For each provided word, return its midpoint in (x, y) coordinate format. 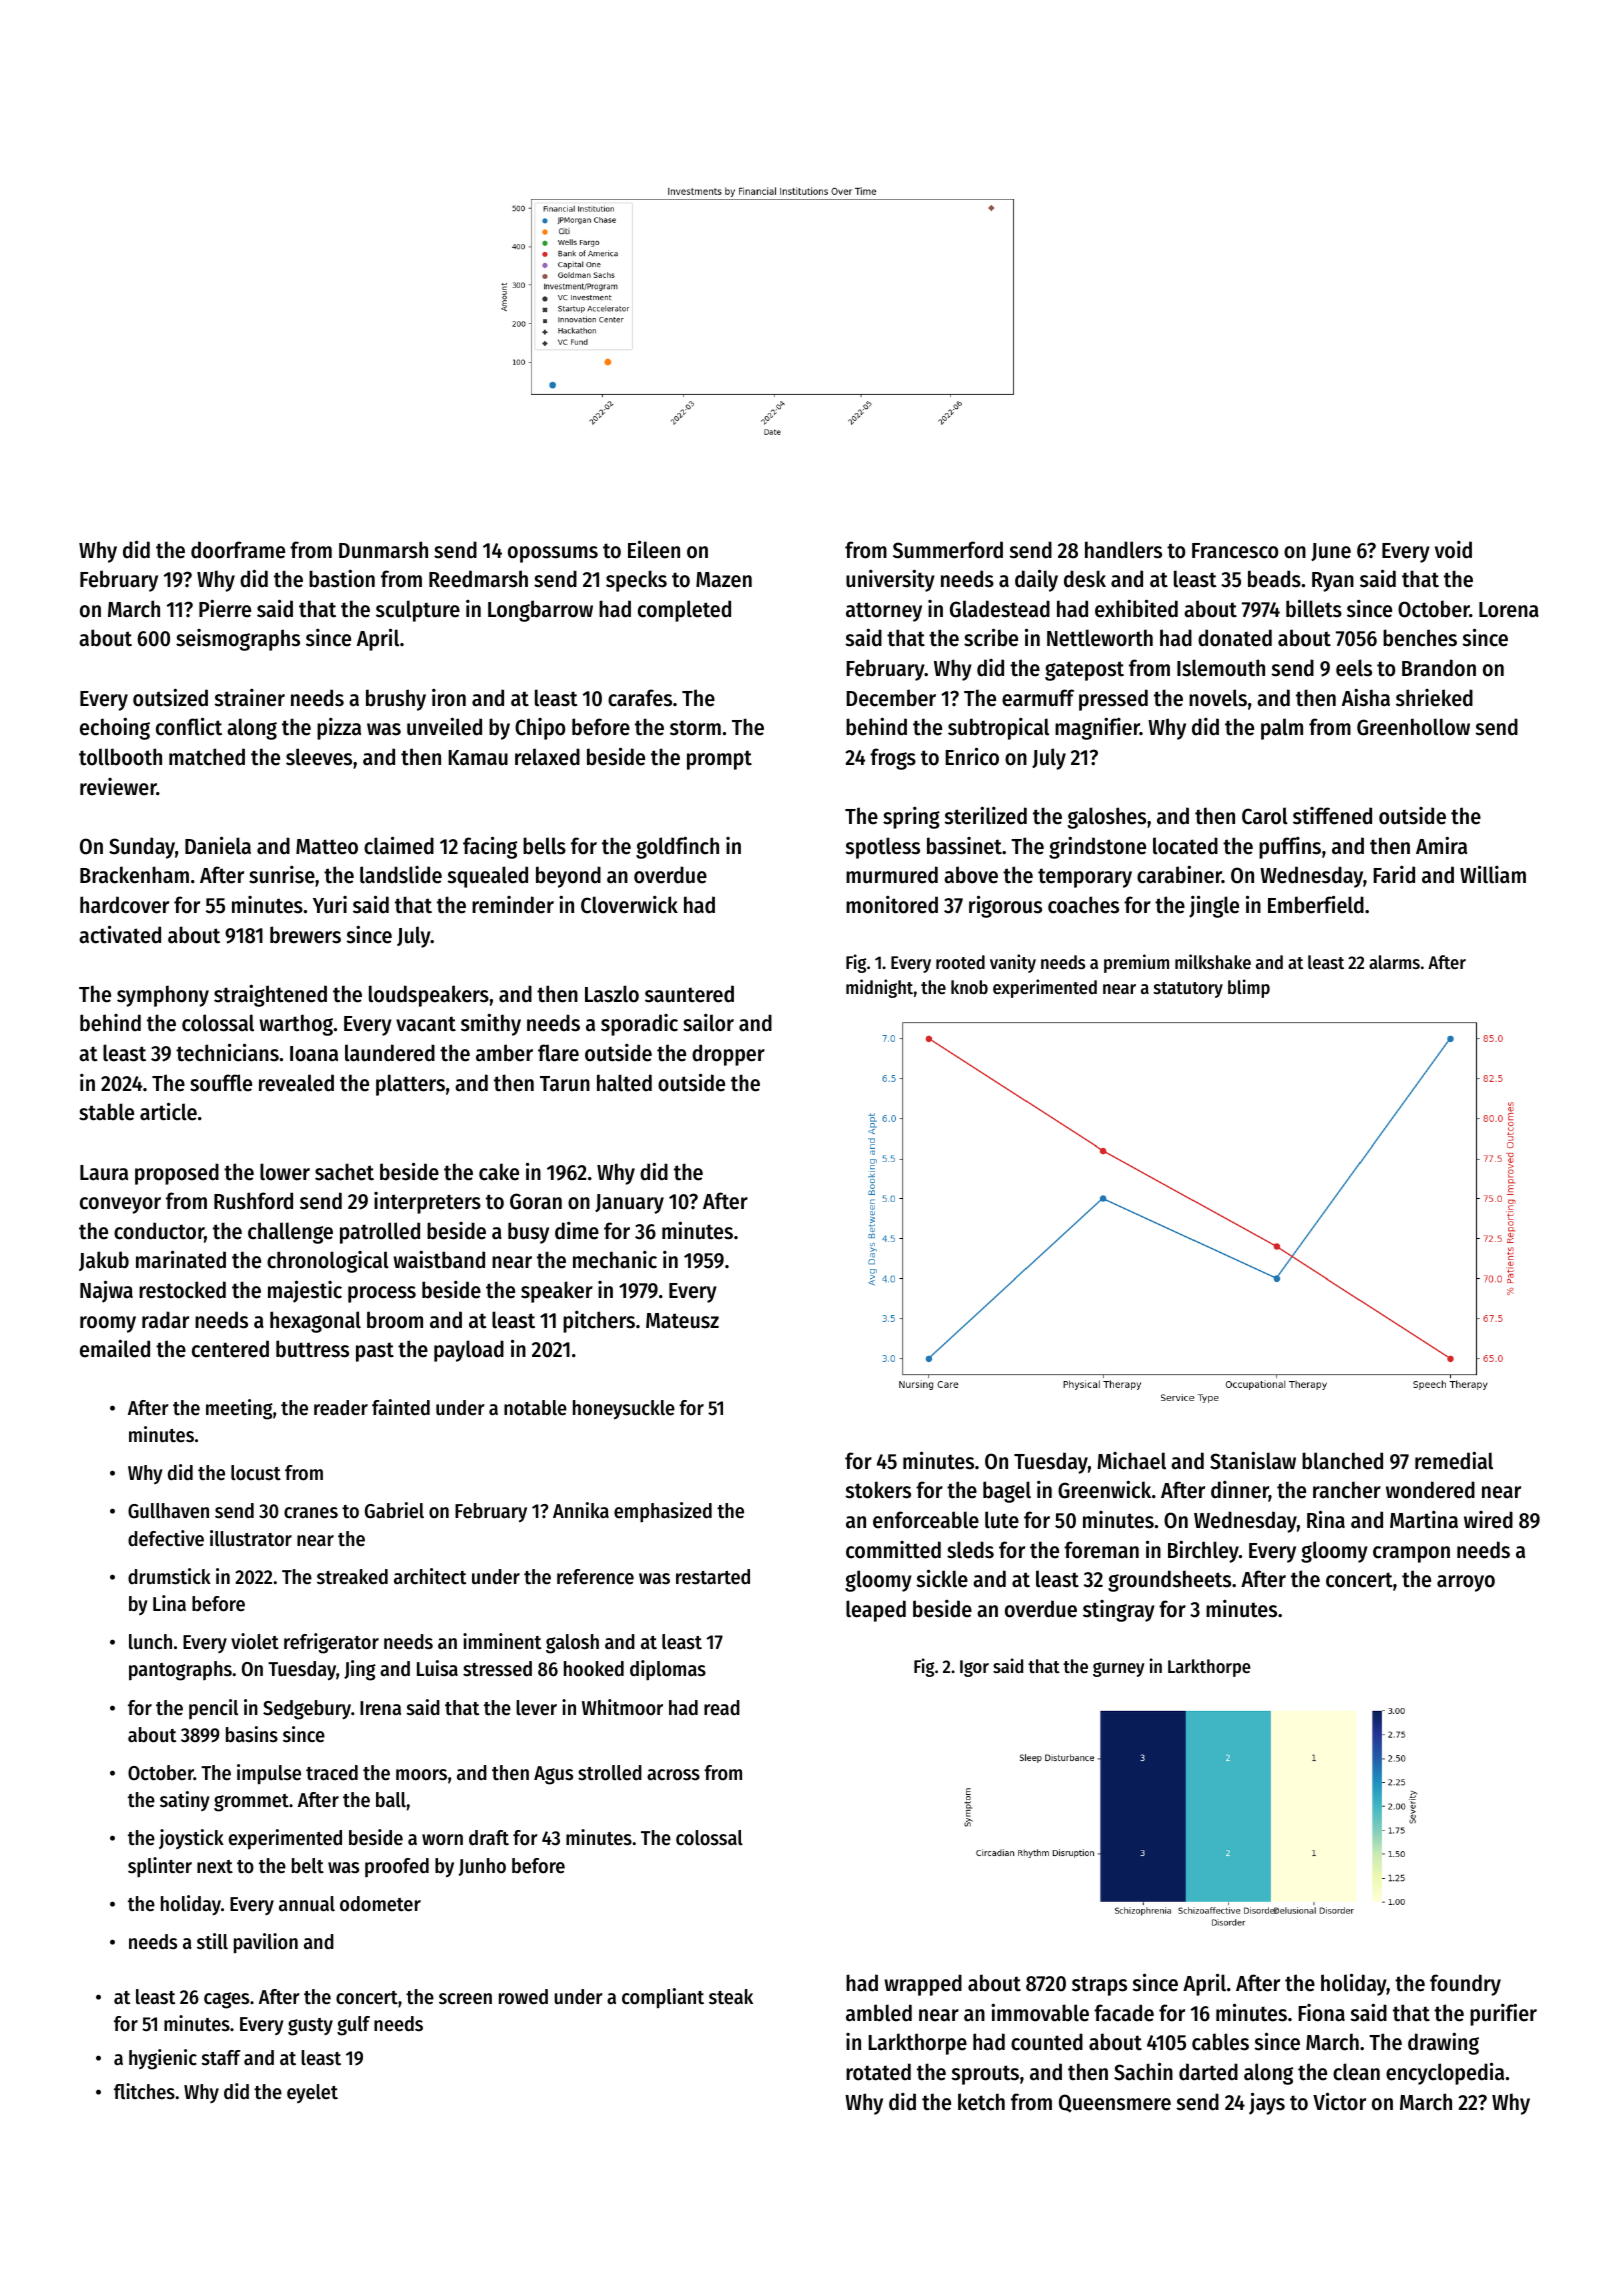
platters (410, 1085)
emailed (115, 1348)
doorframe (238, 550)
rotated (878, 2072)
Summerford (948, 550)
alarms (1394, 962)
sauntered (689, 994)
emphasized (663, 1512)
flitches (144, 2091)
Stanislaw (1253, 1460)
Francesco (1235, 551)
